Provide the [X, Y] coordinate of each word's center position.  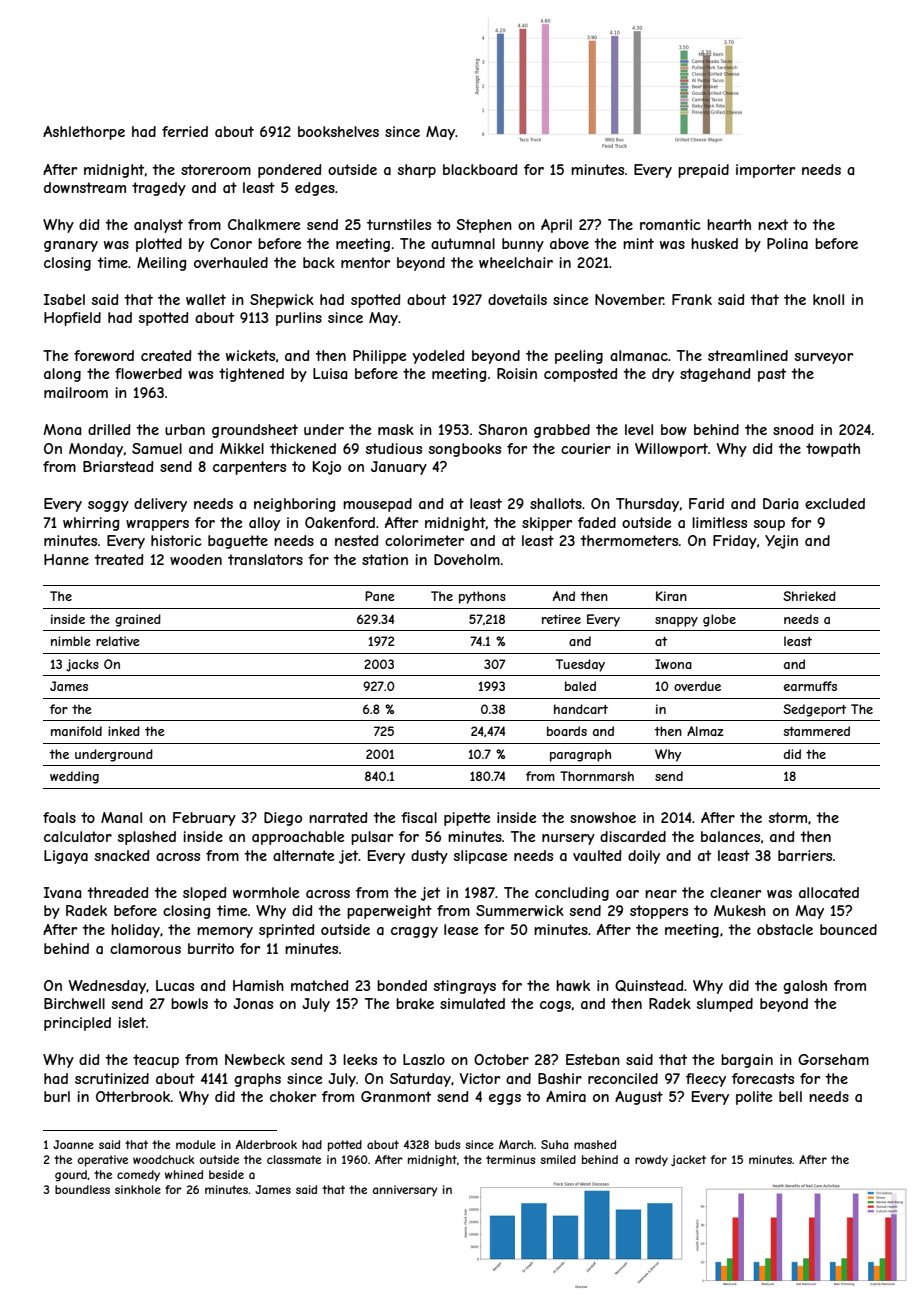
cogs [555, 1006]
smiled [558, 1159]
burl [57, 1096]
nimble [71, 641]
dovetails [517, 299]
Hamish [258, 985]
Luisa [330, 373]
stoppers [659, 912]
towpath [833, 450]
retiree [561, 619]
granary [71, 246]
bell [790, 1096]
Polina [787, 243]
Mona [62, 429]
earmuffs [810, 686]
